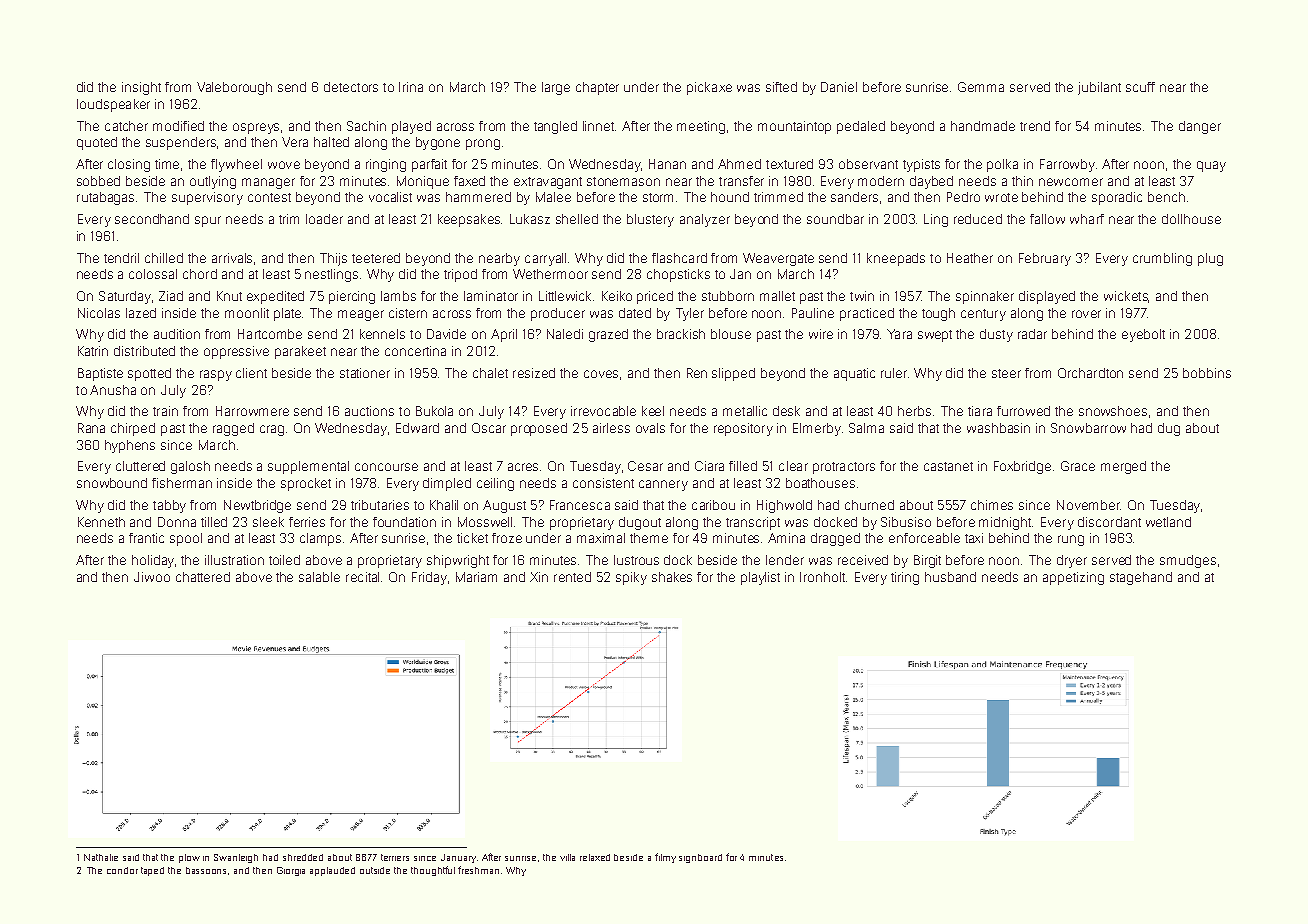 Image resolution: width=1308 pixels, height=924 pixels. What do you see at coordinates (1140, 87) in the document?
I see `scuff` at bounding box center [1140, 87].
